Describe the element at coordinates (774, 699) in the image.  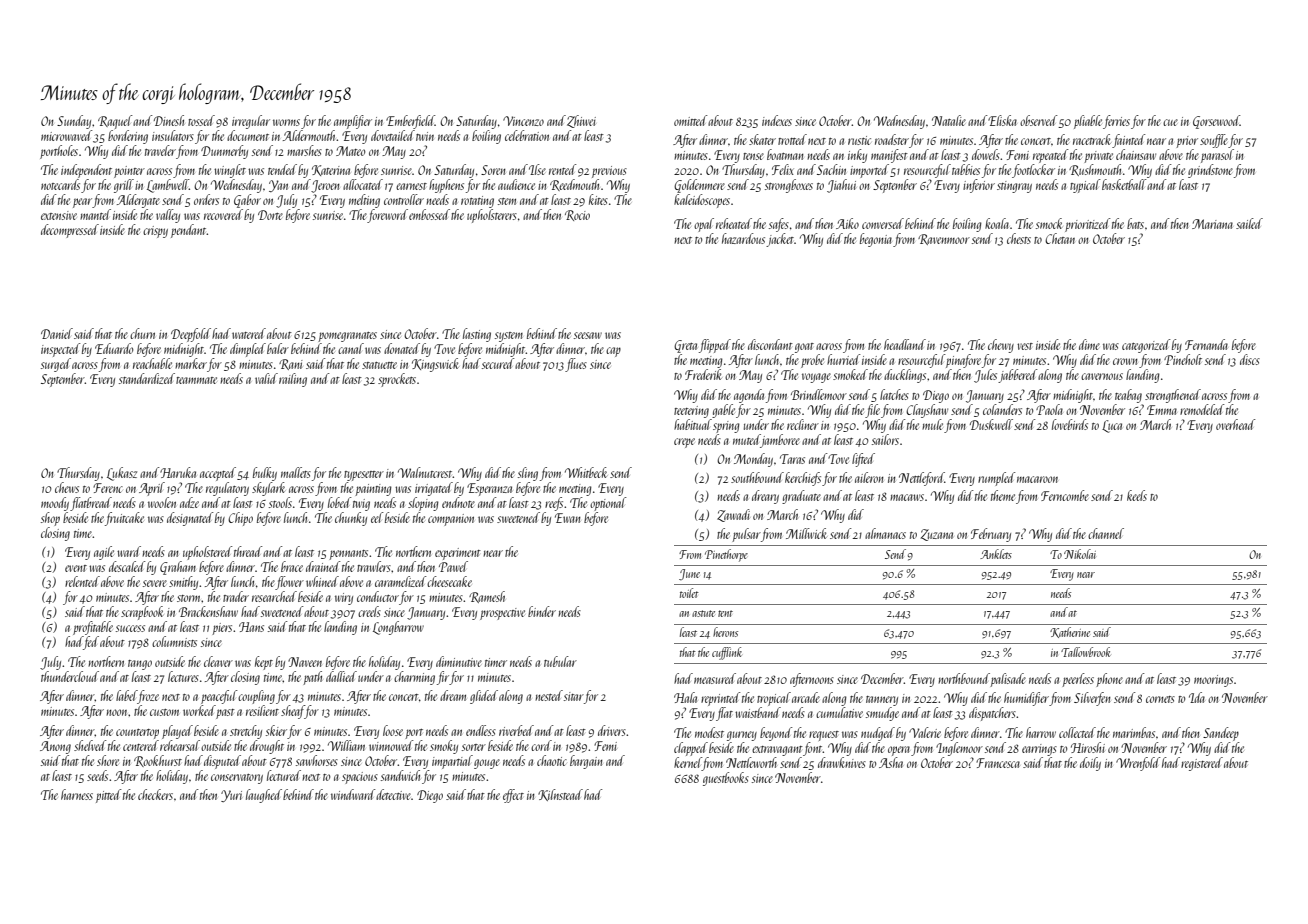
I see `tropical` at that location.
